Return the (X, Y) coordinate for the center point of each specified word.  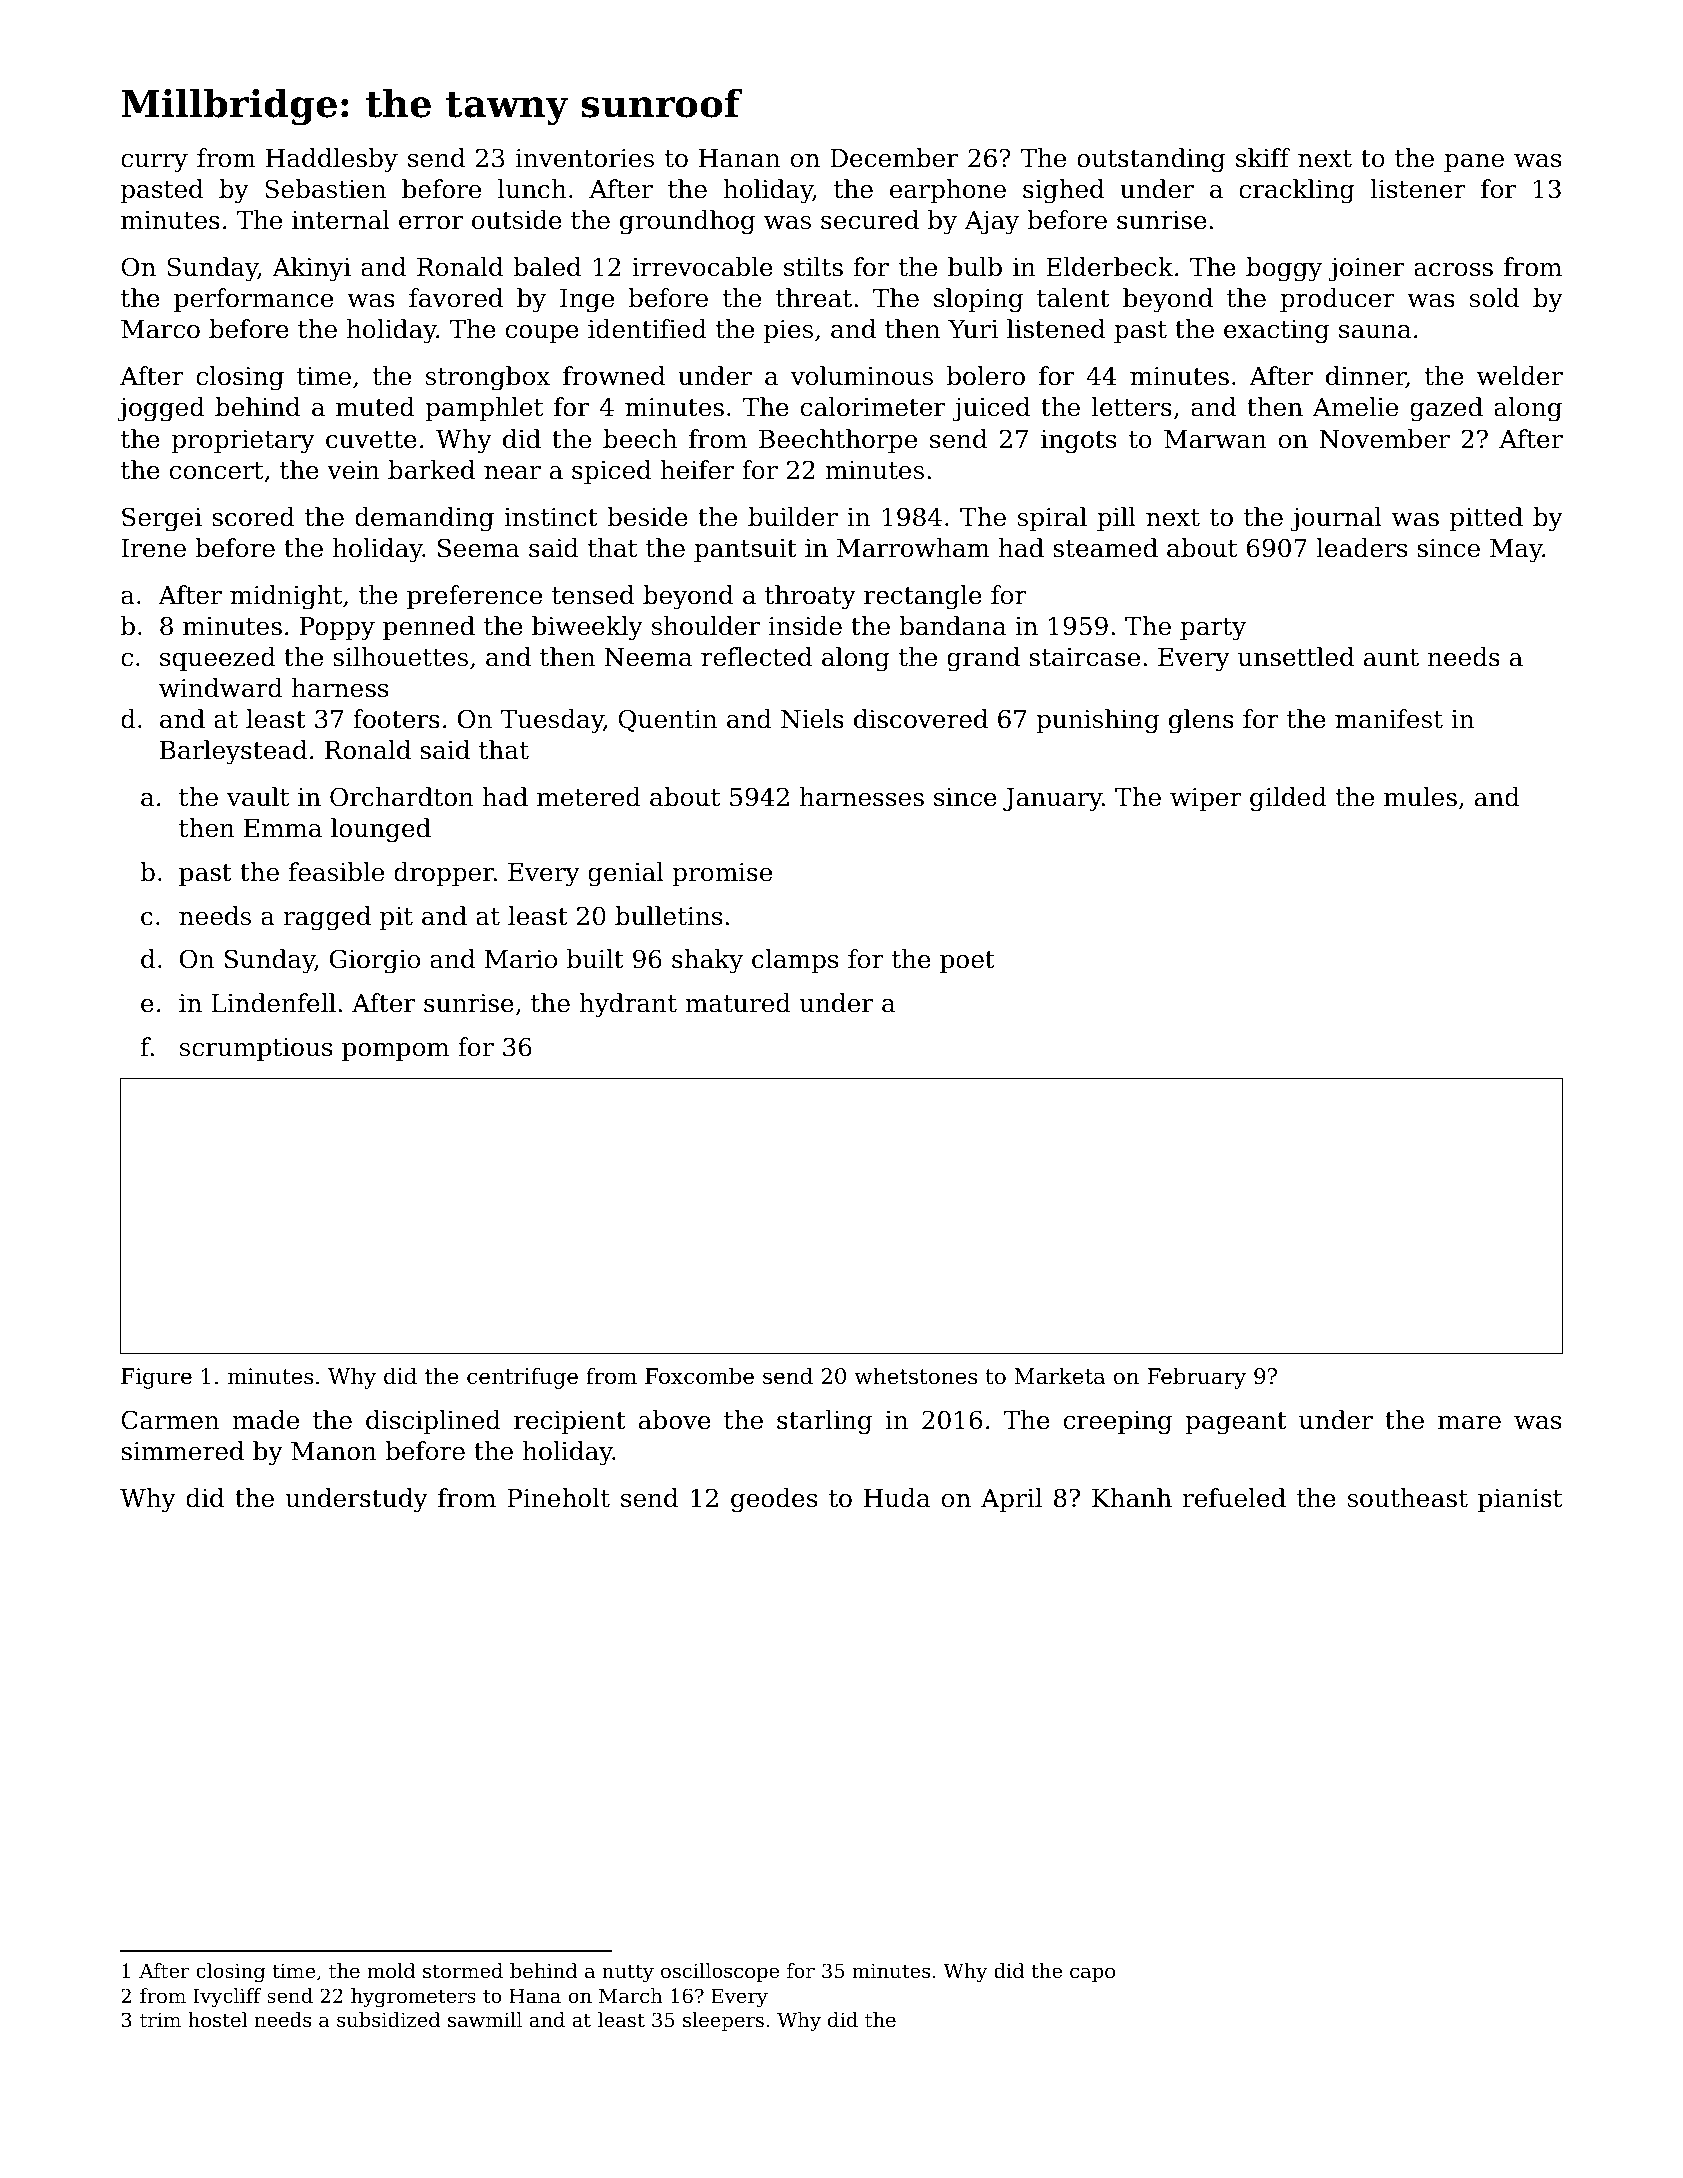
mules (1420, 797)
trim (160, 2019)
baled (547, 267)
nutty (628, 1973)
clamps (795, 961)
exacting (1276, 332)
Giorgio (375, 961)
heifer (697, 470)
